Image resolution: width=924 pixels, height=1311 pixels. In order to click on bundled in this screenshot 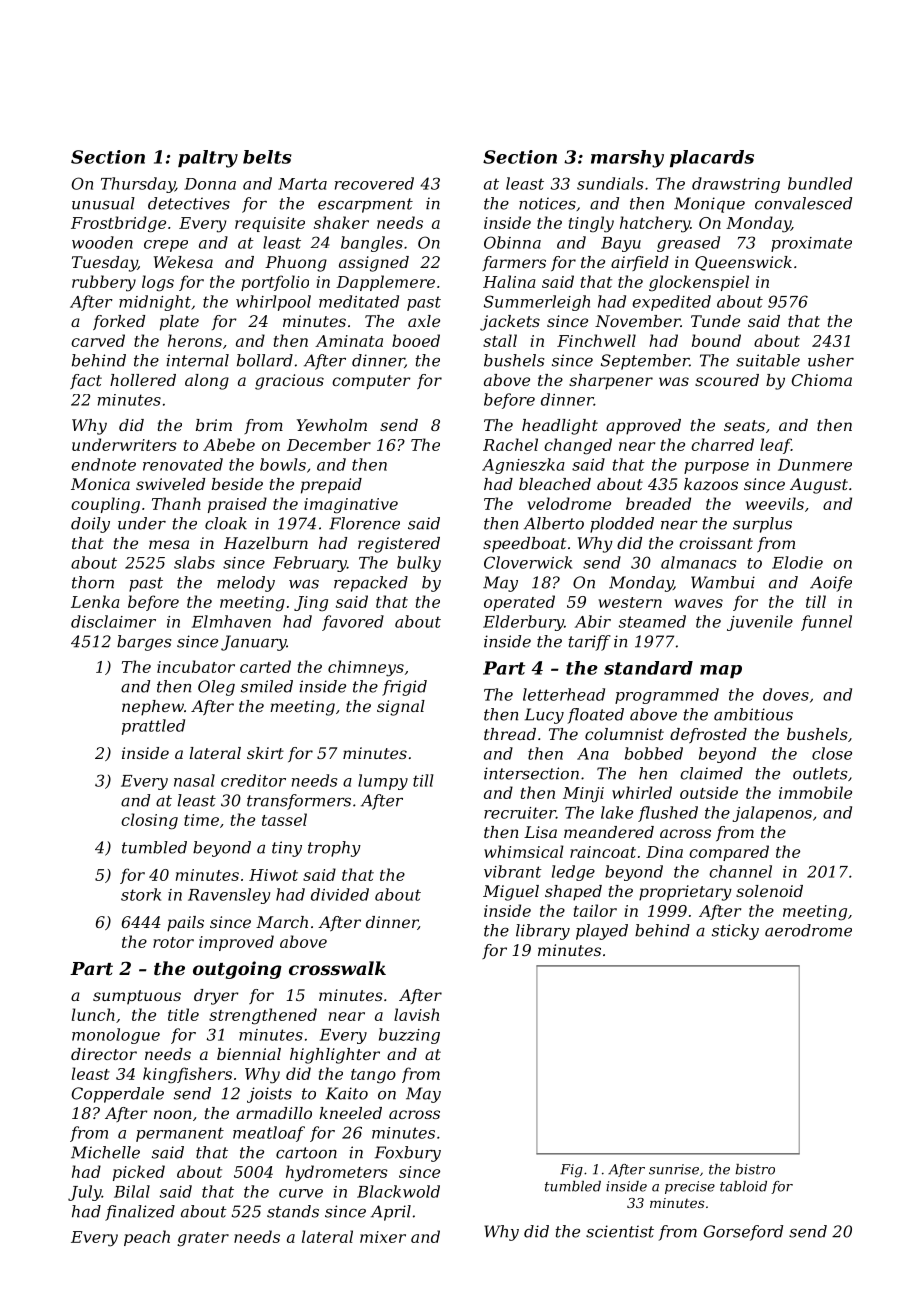, I will do `click(820, 183)`.
